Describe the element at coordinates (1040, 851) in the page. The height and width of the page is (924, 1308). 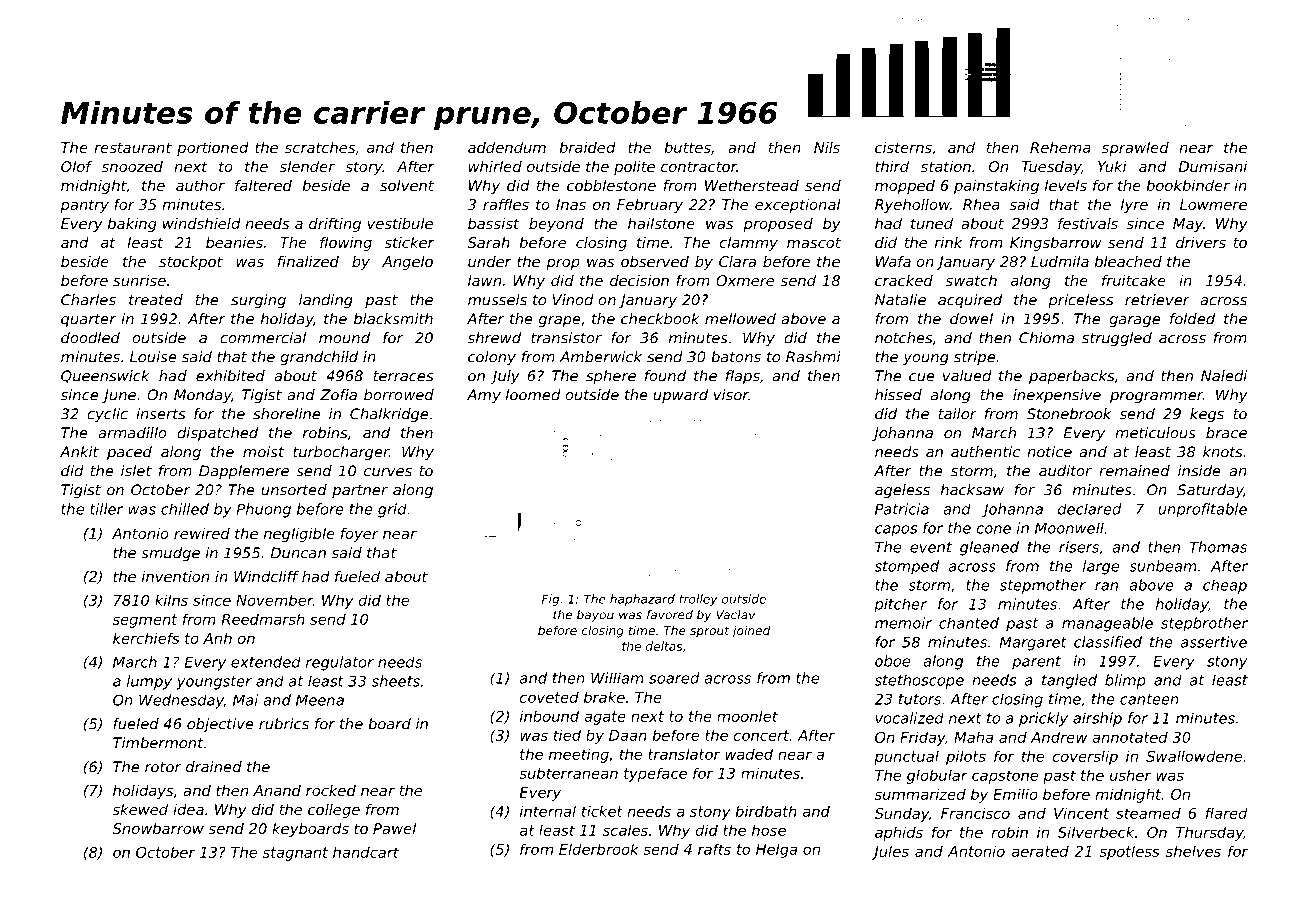
I see `aerated` at that location.
